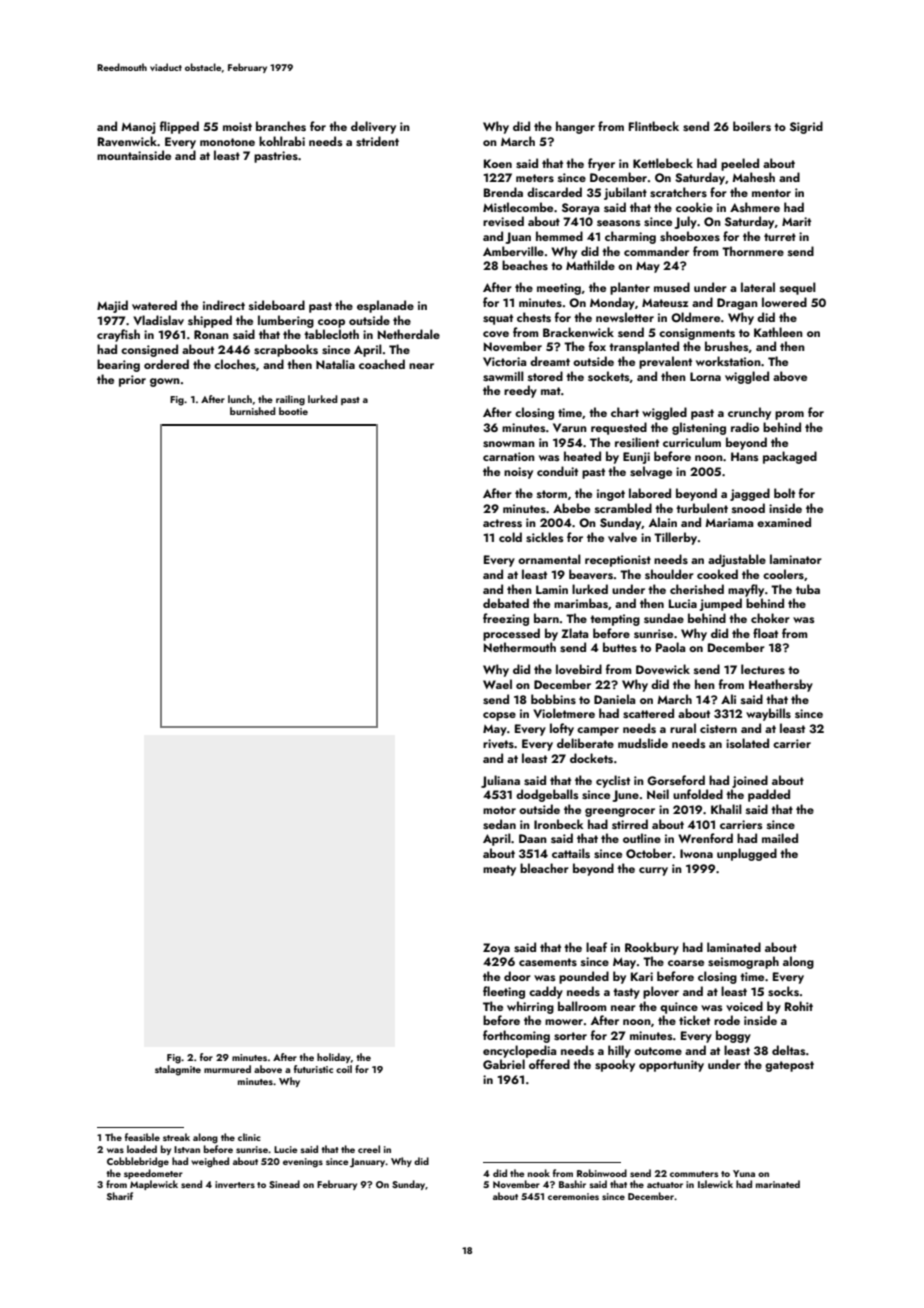 This page has width=924, height=1308. I want to click on burnished, so click(253, 411).
